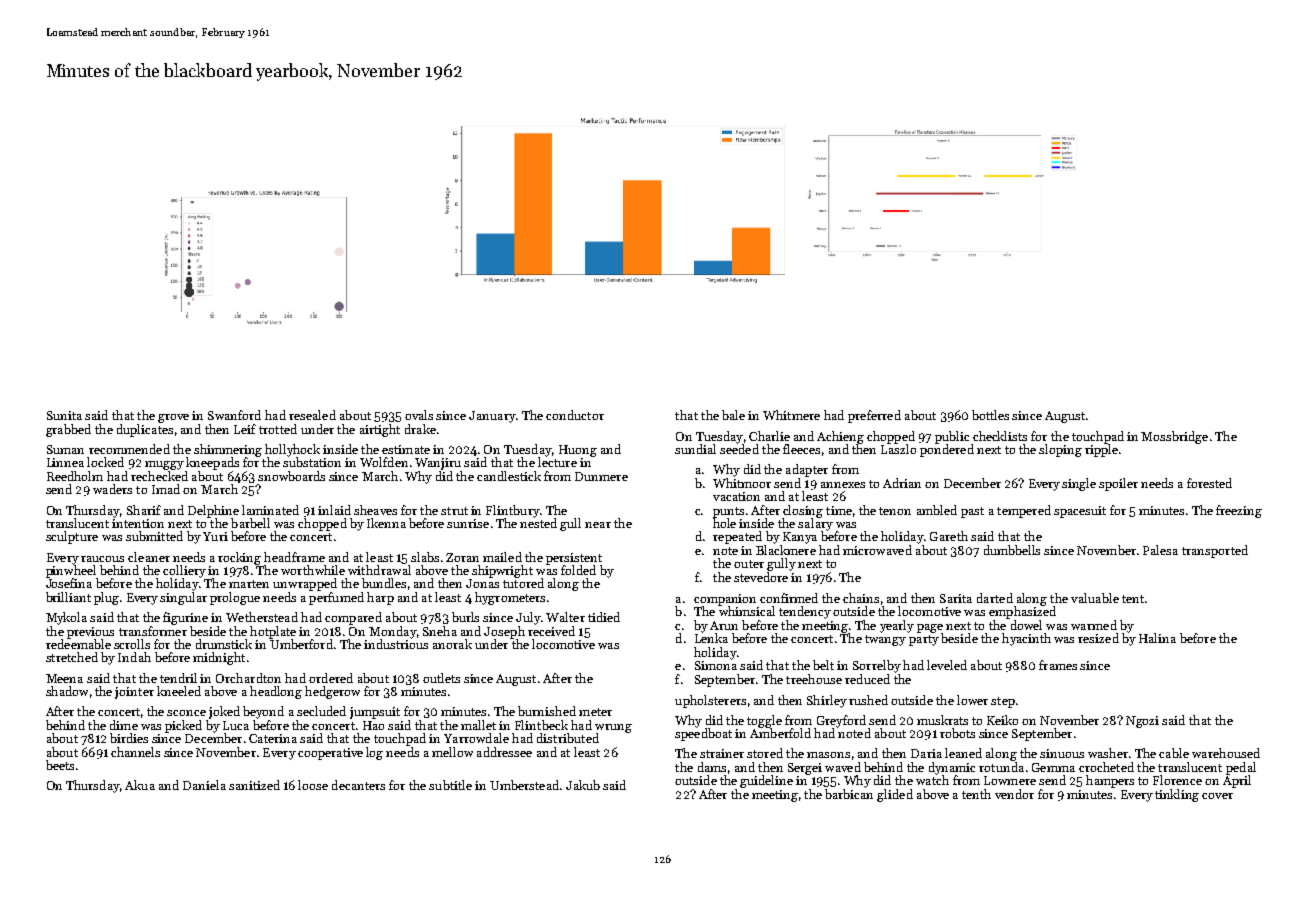 Image resolution: width=1308 pixels, height=924 pixels. What do you see at coordinates (947, 665) in the page?
I see `leveled` at bounding box center [947, 665].
